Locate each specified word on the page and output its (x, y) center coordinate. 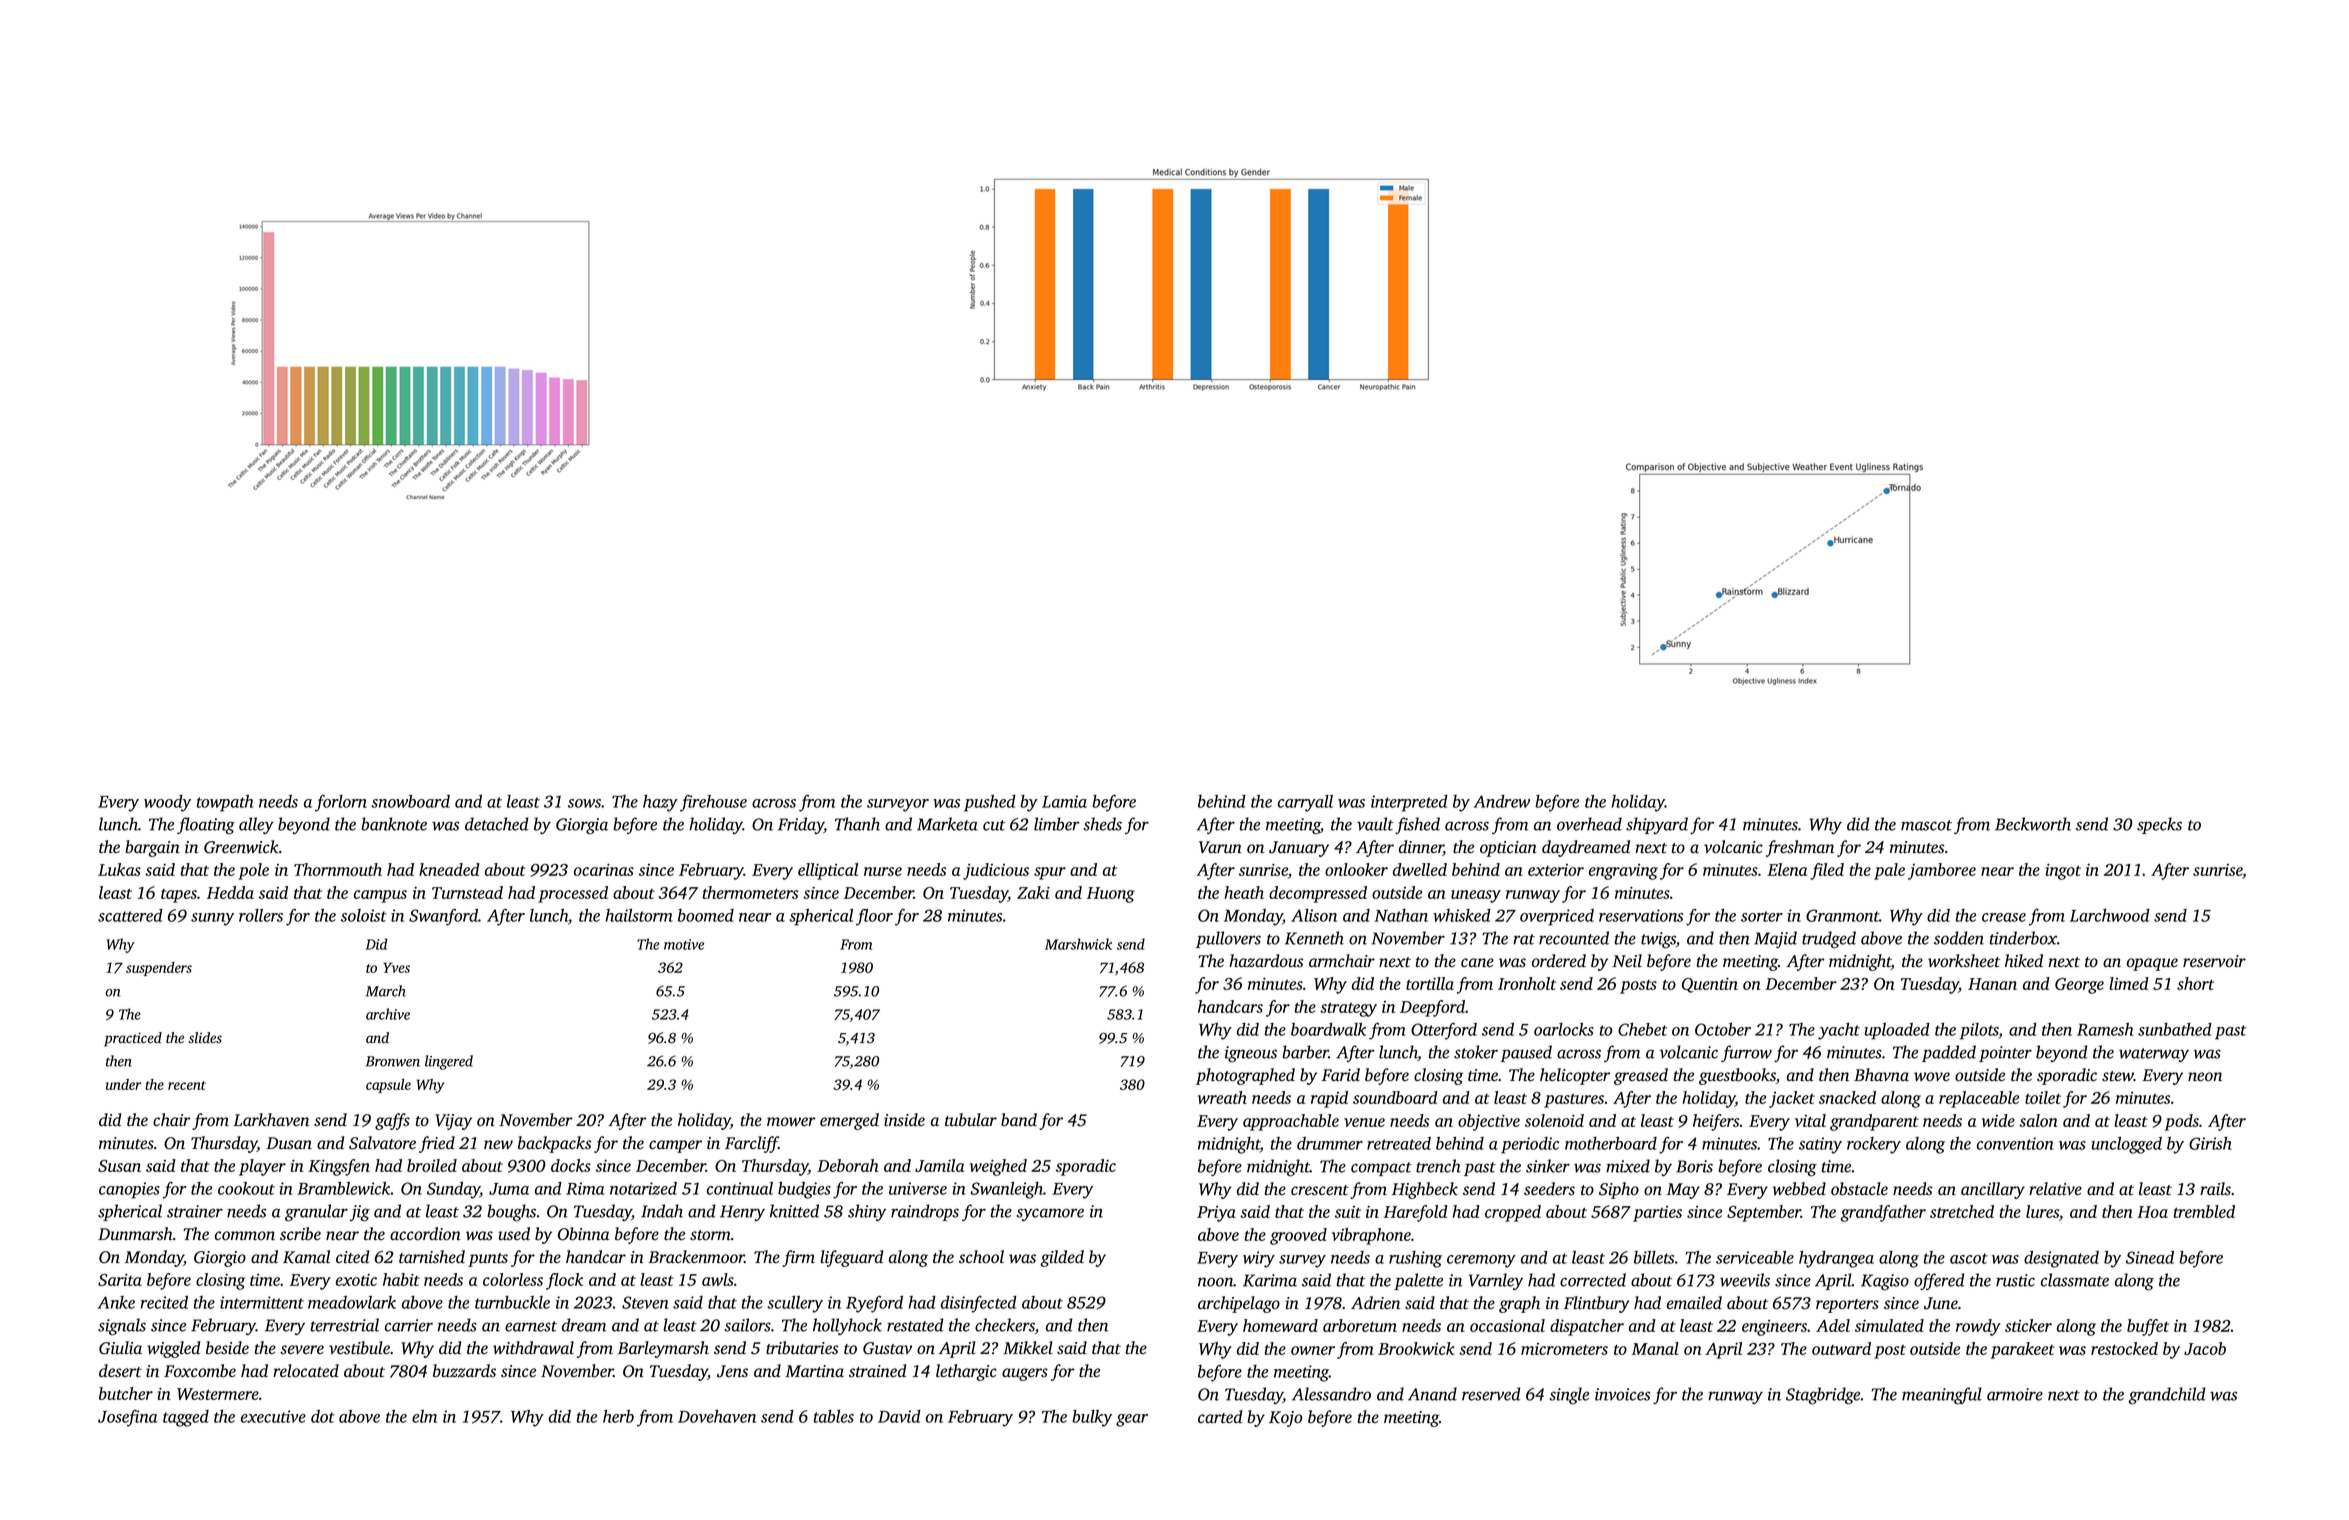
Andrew (1502, 801)
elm (424, 1416)
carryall (1305, 803)
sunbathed (2175, 1029)
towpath (225, 803)
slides (205, 1038)
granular (316, 1213)
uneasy (1476, 896)
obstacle (1859, 1189)
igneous (1251, 1054)
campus (380, 896)
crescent (1320, 1190)
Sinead (2150, 1257)
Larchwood (2110, 915)
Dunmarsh (135, 1234)
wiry (1259, 1259)
